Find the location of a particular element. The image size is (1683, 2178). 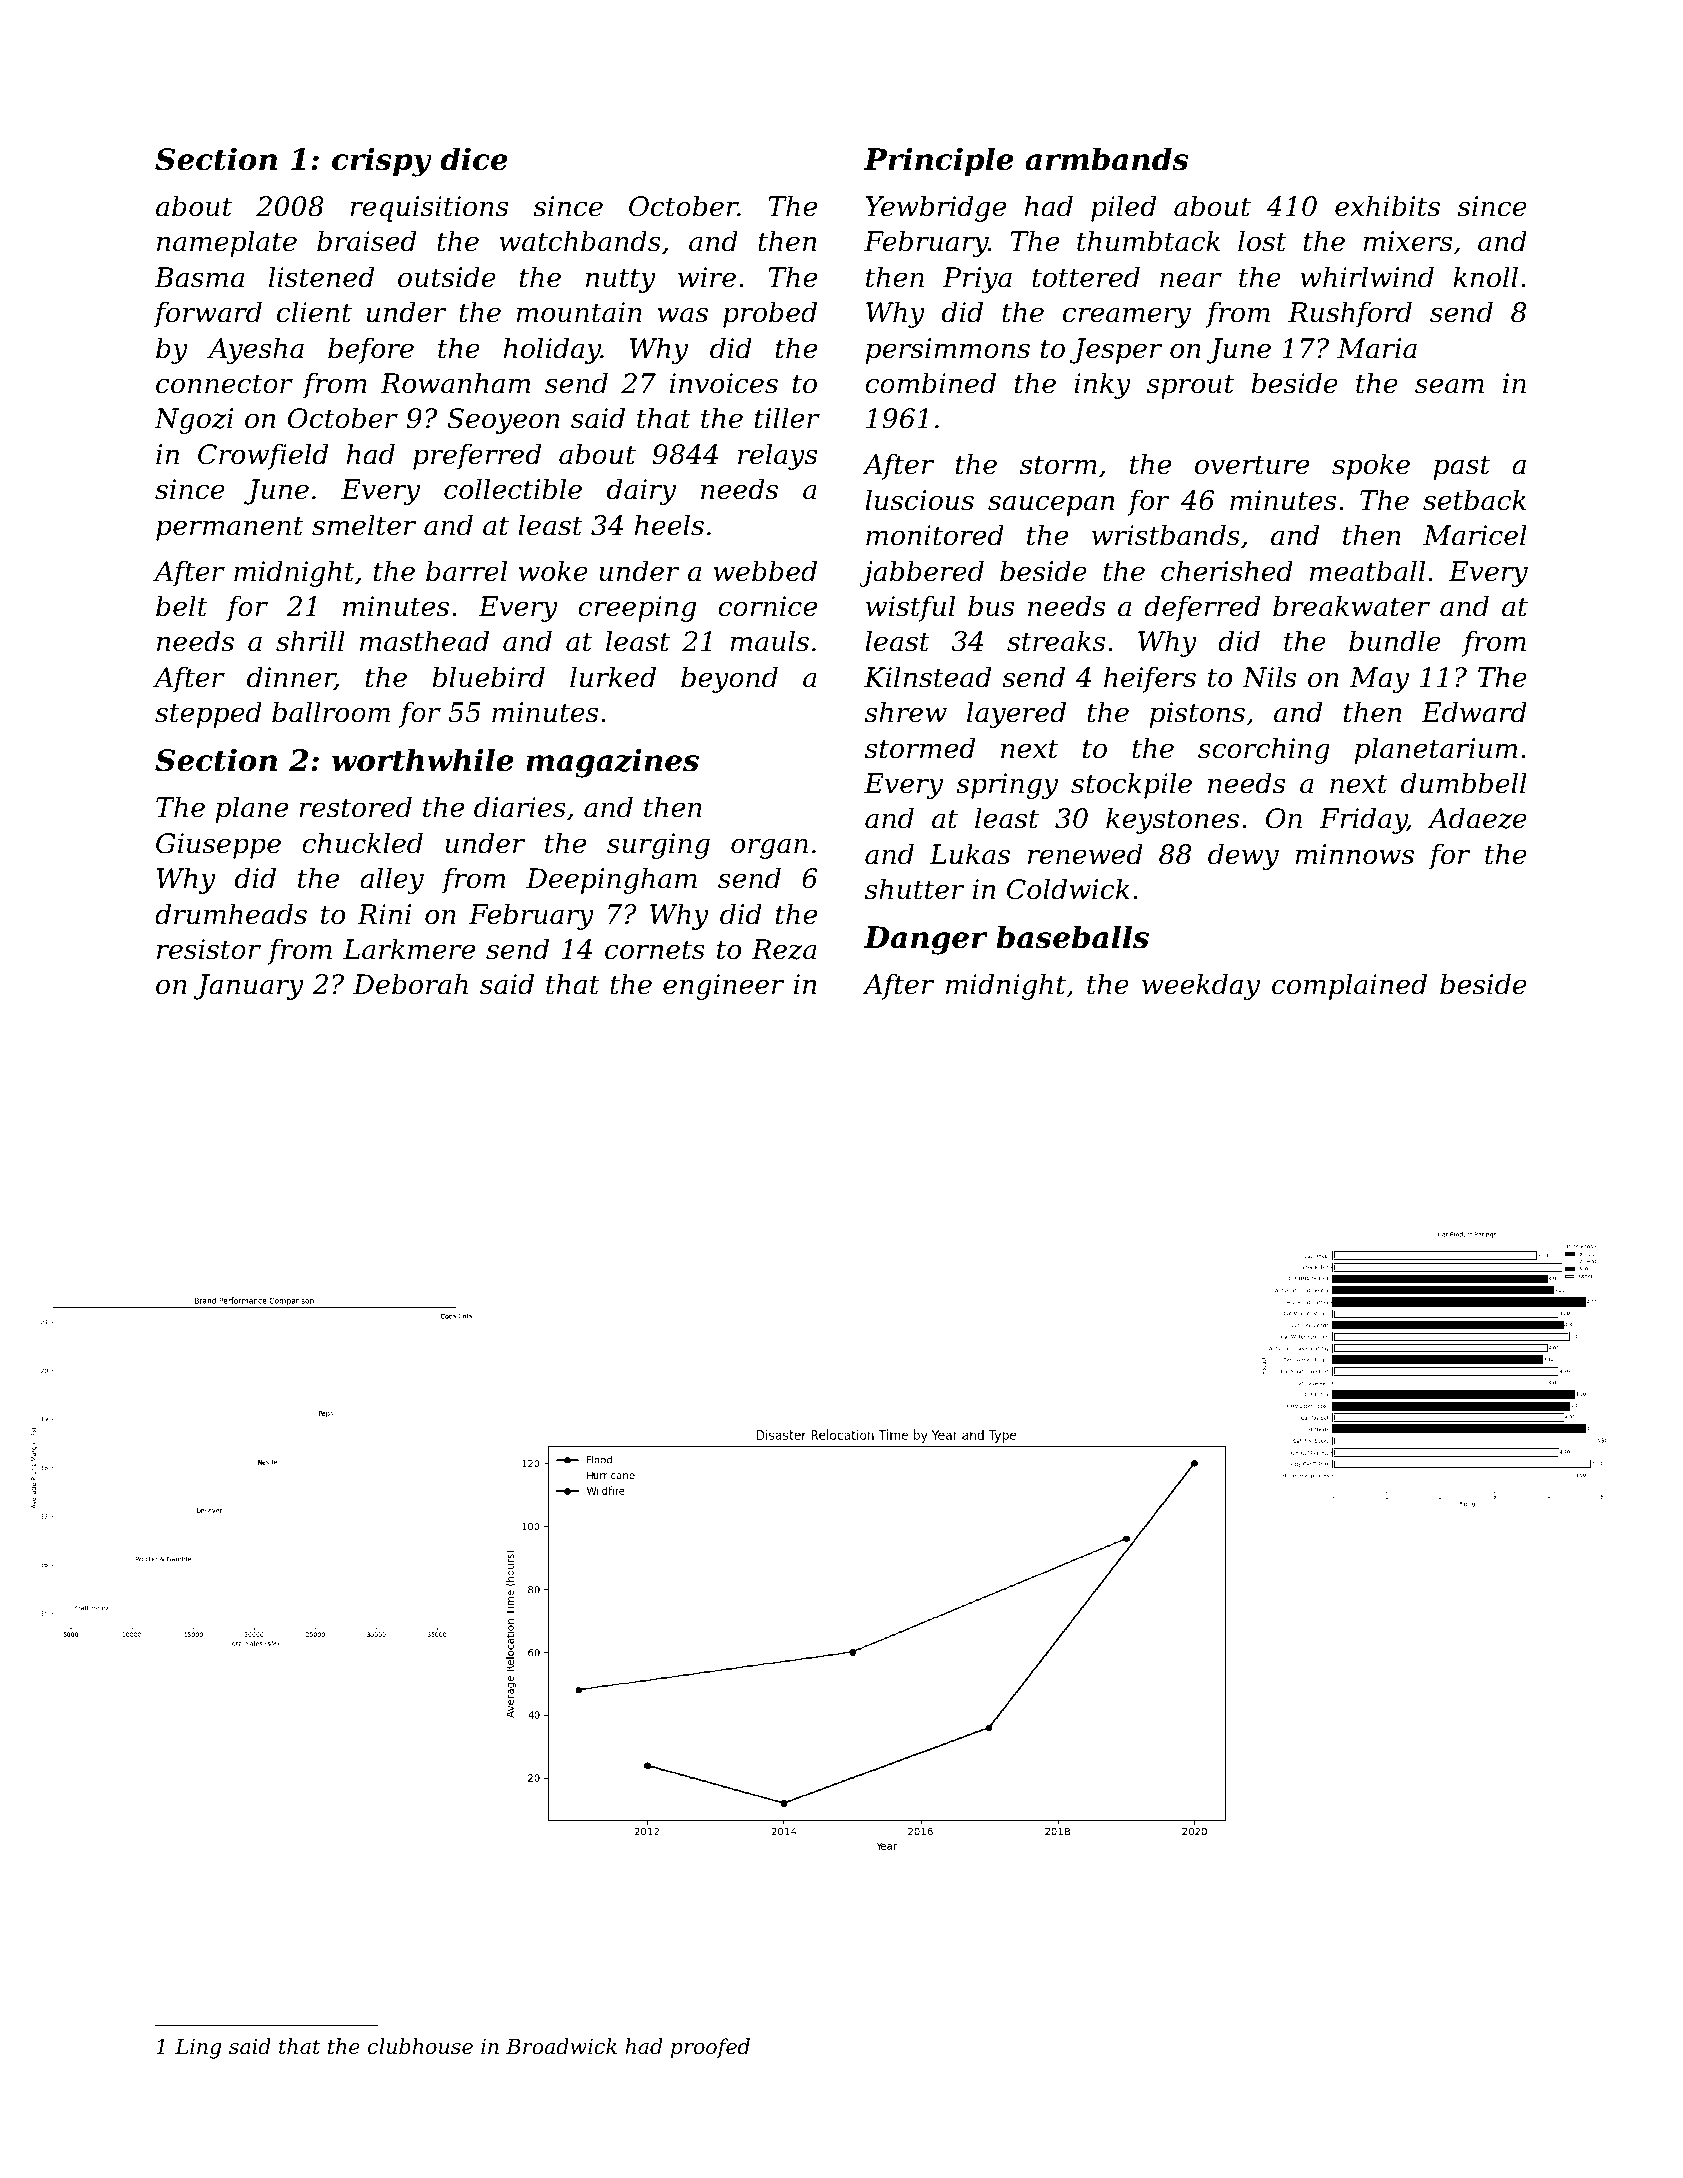

complained is located at coordinates (1349, 986).
